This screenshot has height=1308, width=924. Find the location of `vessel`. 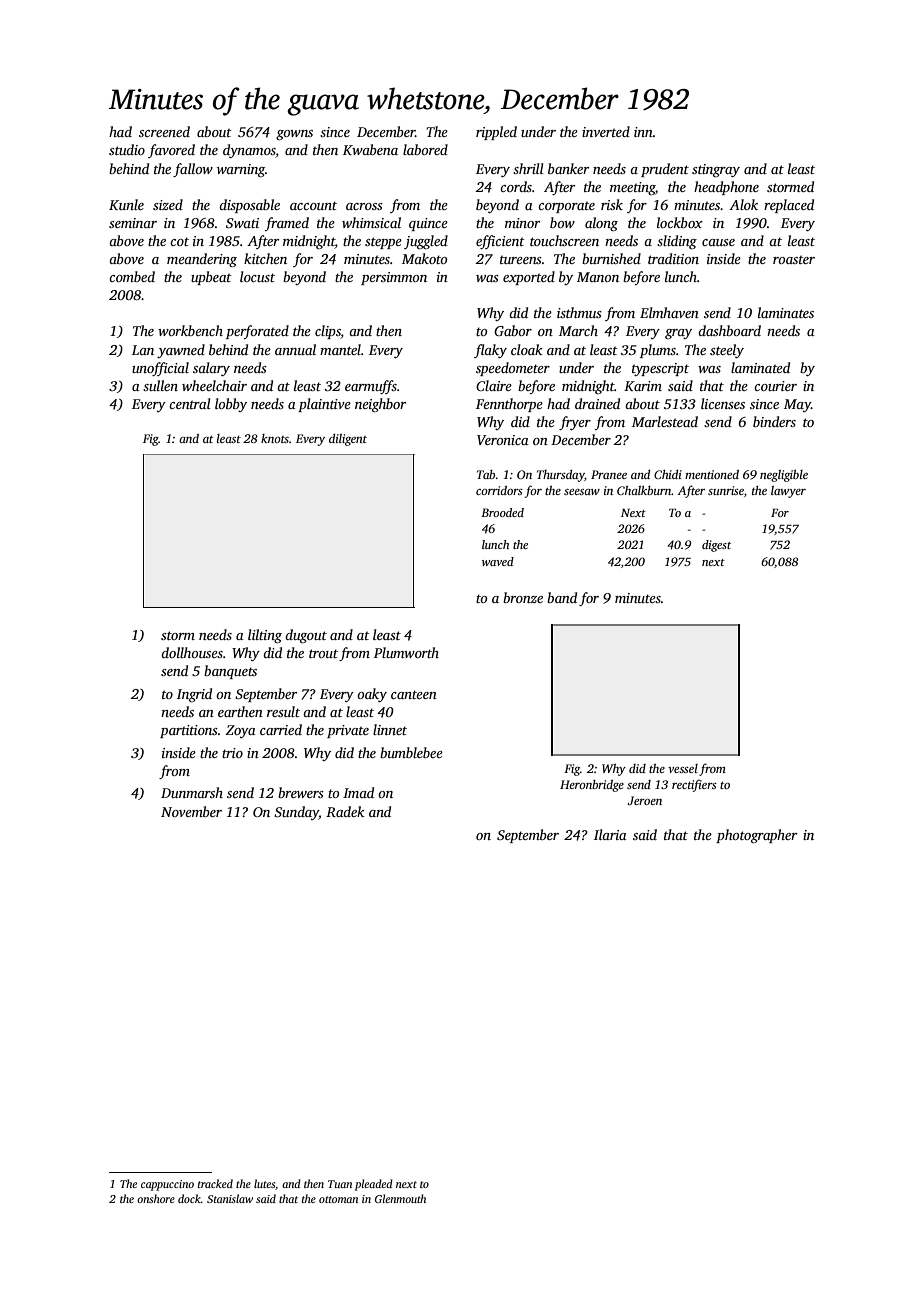

vessel is located at coordinates (683, 768).
